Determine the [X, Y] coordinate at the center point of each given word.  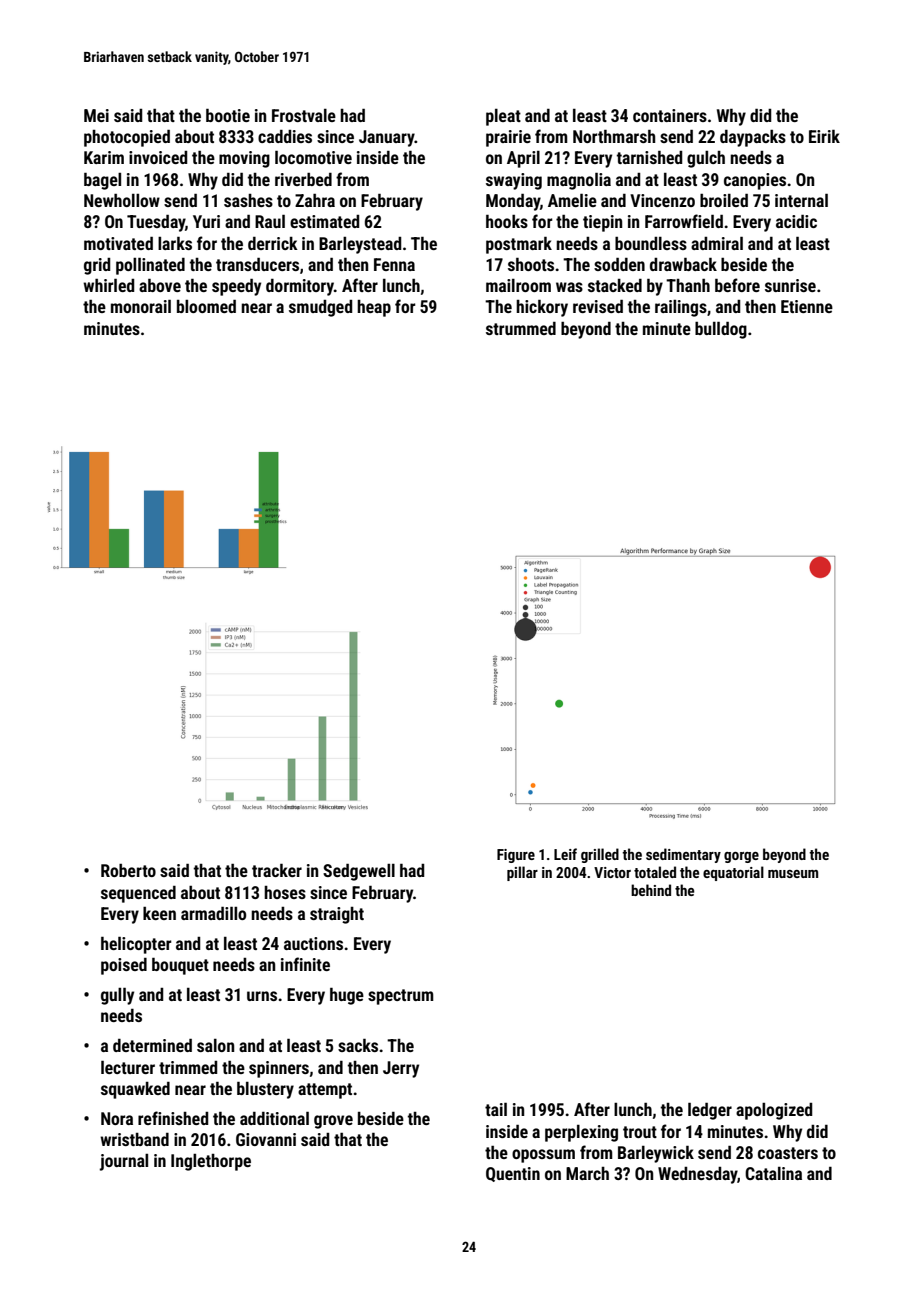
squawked [135, 1090]
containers [670, 115]
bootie [228, 115]
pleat [503, 117]
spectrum [401, 997]
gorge [741, 857]
